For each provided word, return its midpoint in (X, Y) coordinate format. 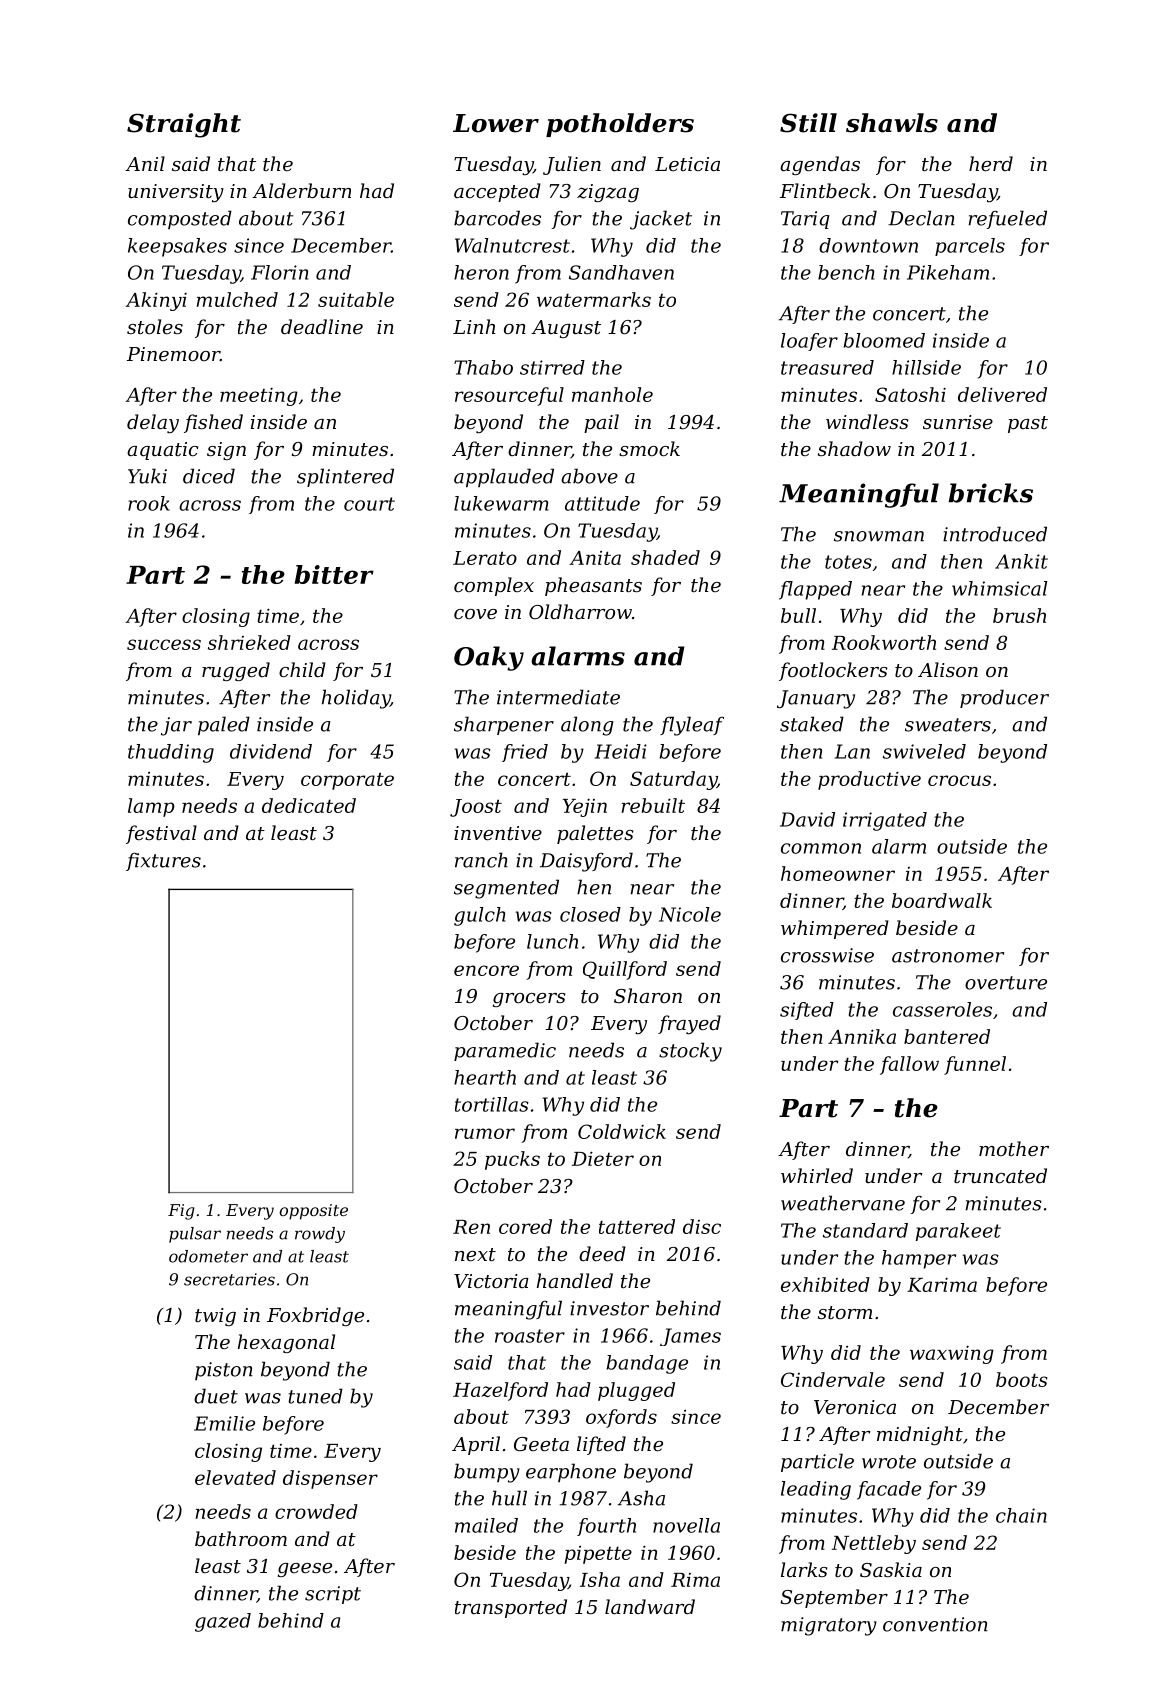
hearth (485, 1077)
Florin (279, 272)
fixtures (163, 861)
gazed (223, 1622)
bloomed (884, 340)
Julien (572, 165)
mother (1014, 1148)
